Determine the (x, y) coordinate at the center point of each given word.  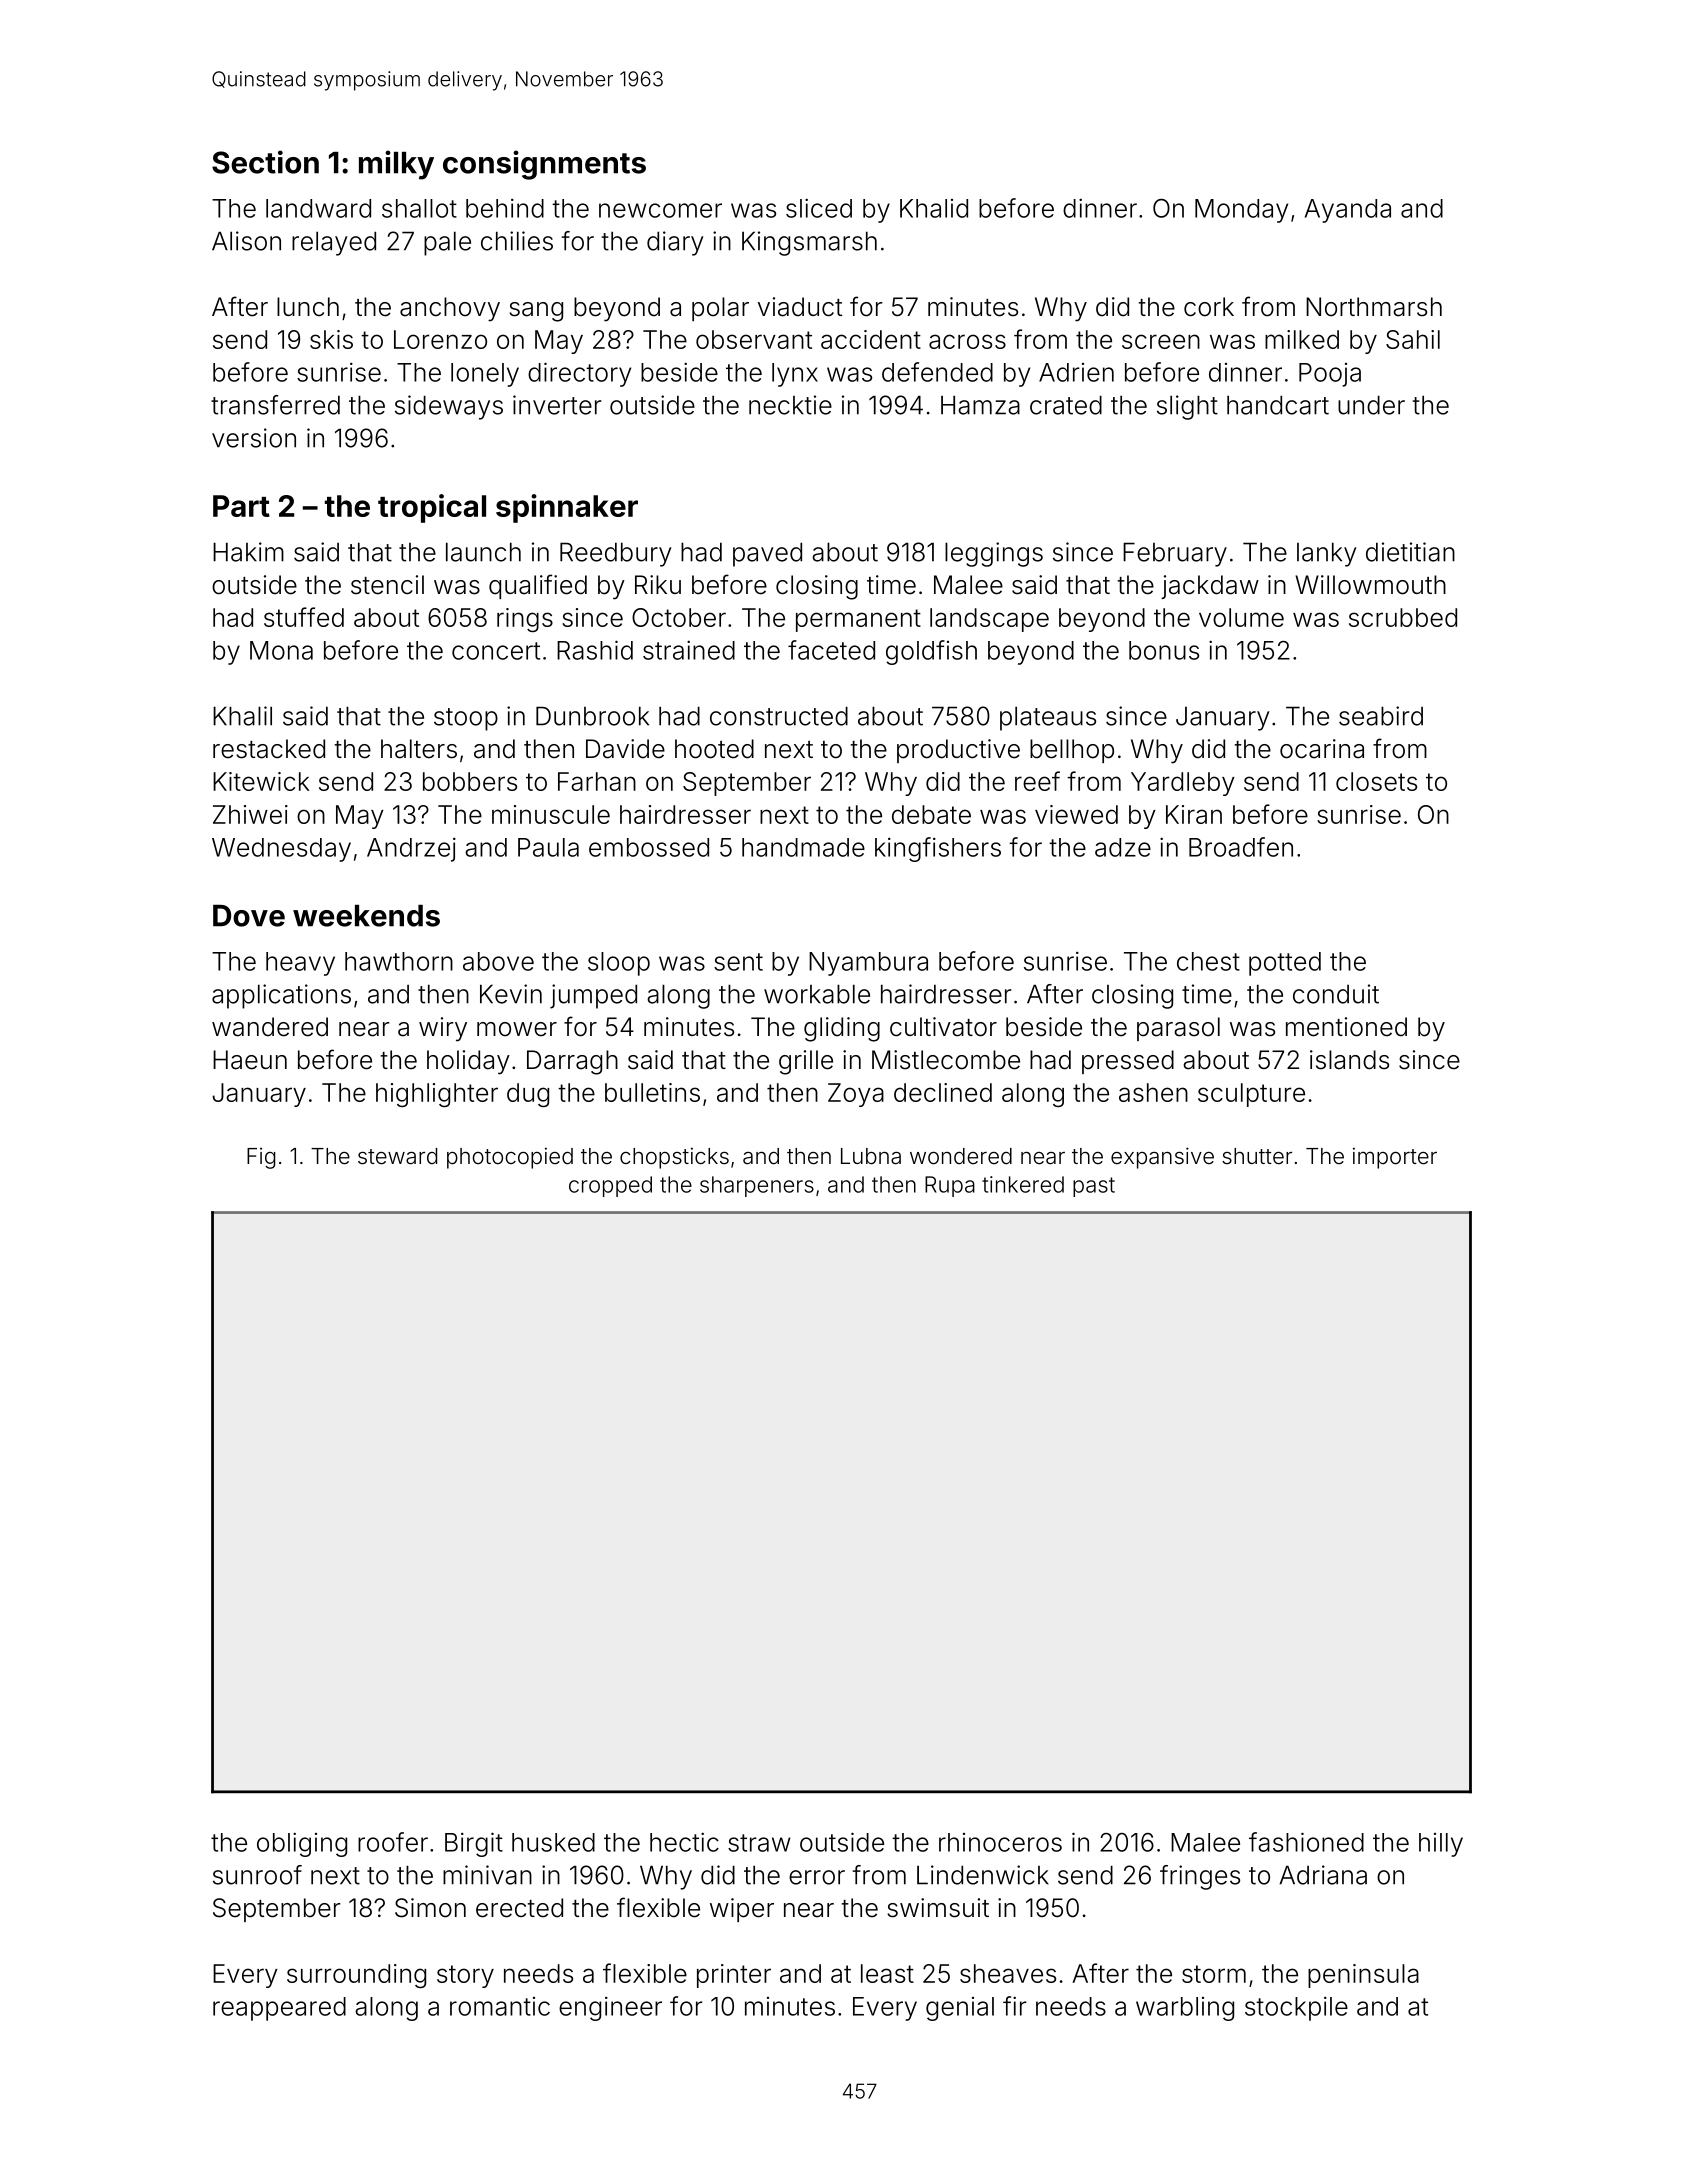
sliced (819, 208)
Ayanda (1348, 211)
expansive (1162, 1158)
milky (396, 165)
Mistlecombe (946, 1060)
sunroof (257, 1875)
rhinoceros (1000, 1842)
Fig (261, 1158)
